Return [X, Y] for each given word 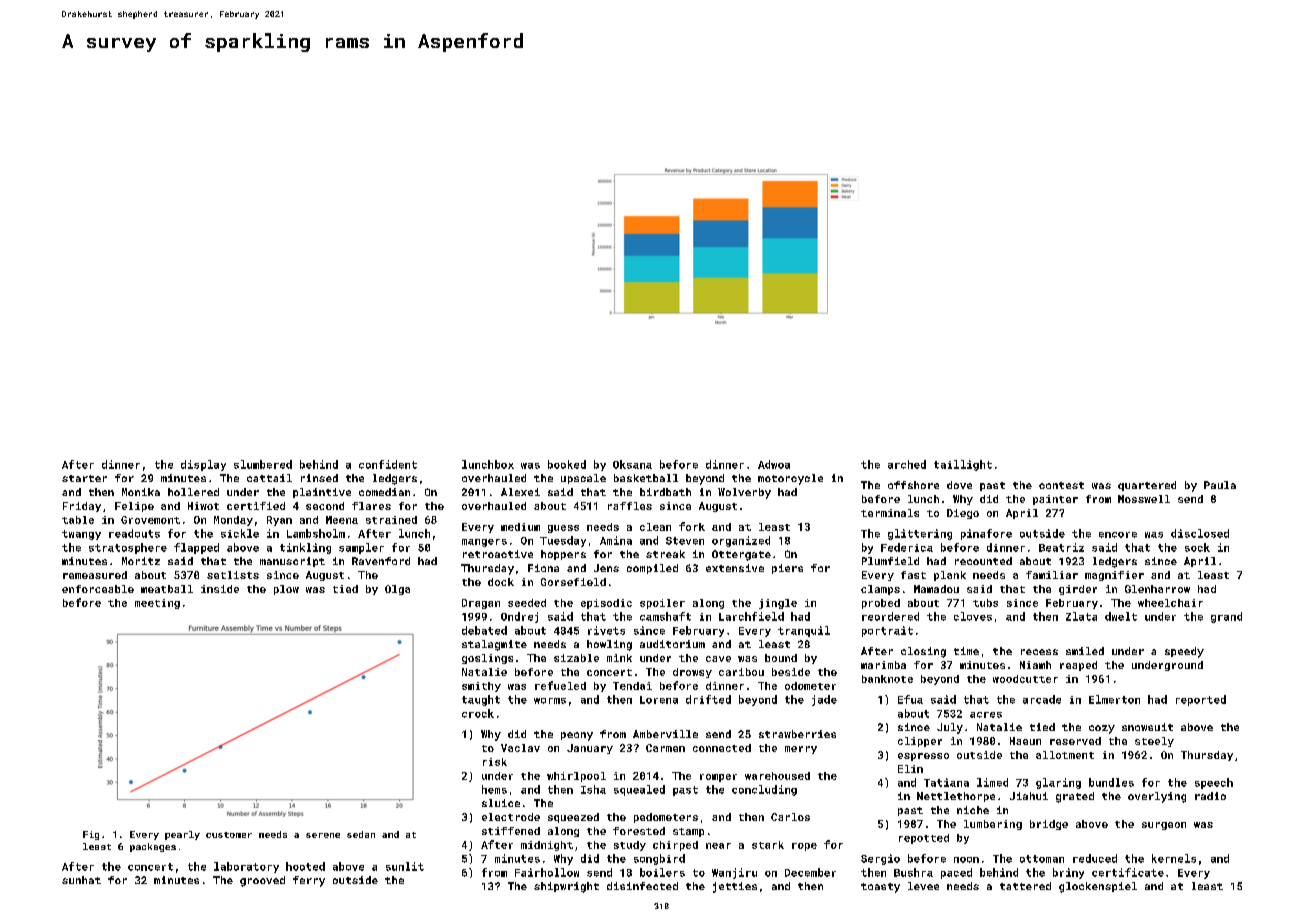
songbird [659, 859]
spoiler [662, 604]
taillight [963, 465]
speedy [1184, 652]
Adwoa [774, 464]
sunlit [405, 866]
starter [84, 478]
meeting [157, 604]
